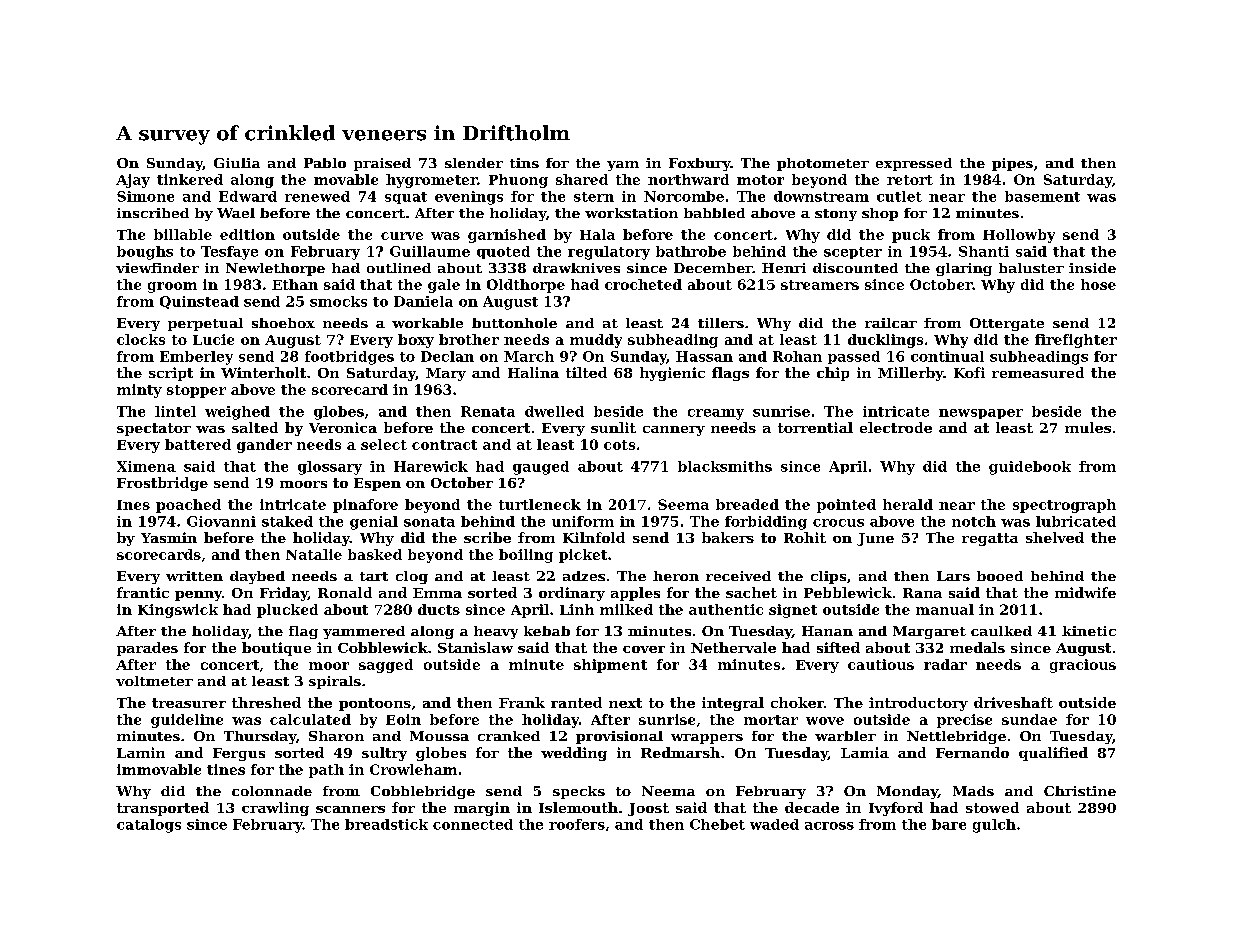 This image has height=952, width=1233. Describe the element at coordinates (406, 198) in the image. I see `squat` at that location.
